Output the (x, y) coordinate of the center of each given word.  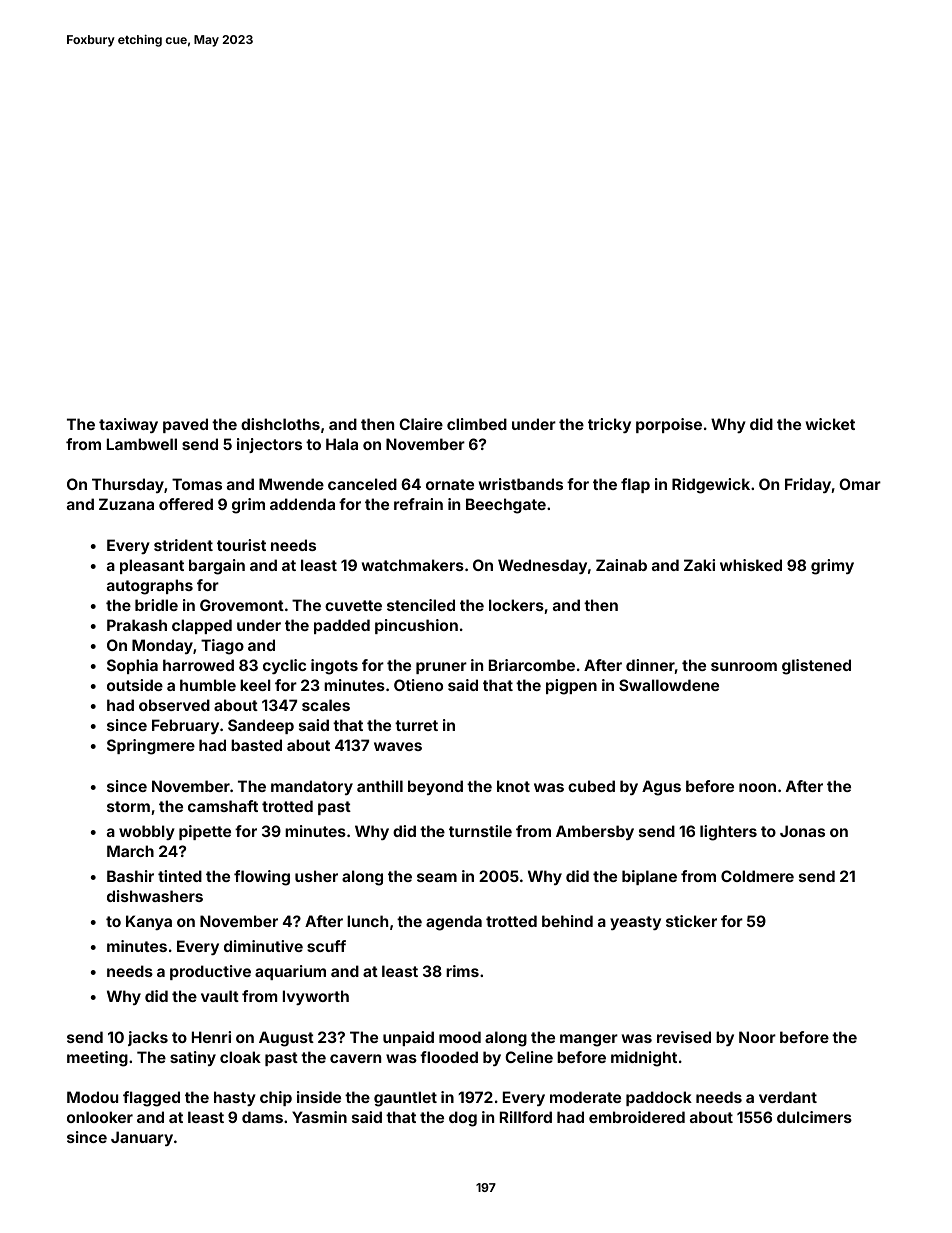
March (130, 851)
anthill (380, 786)
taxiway (128, 425)
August (286, 1039)
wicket (830, 424)
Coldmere (757, 876)
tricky (609, 425)
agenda (454, 923)
